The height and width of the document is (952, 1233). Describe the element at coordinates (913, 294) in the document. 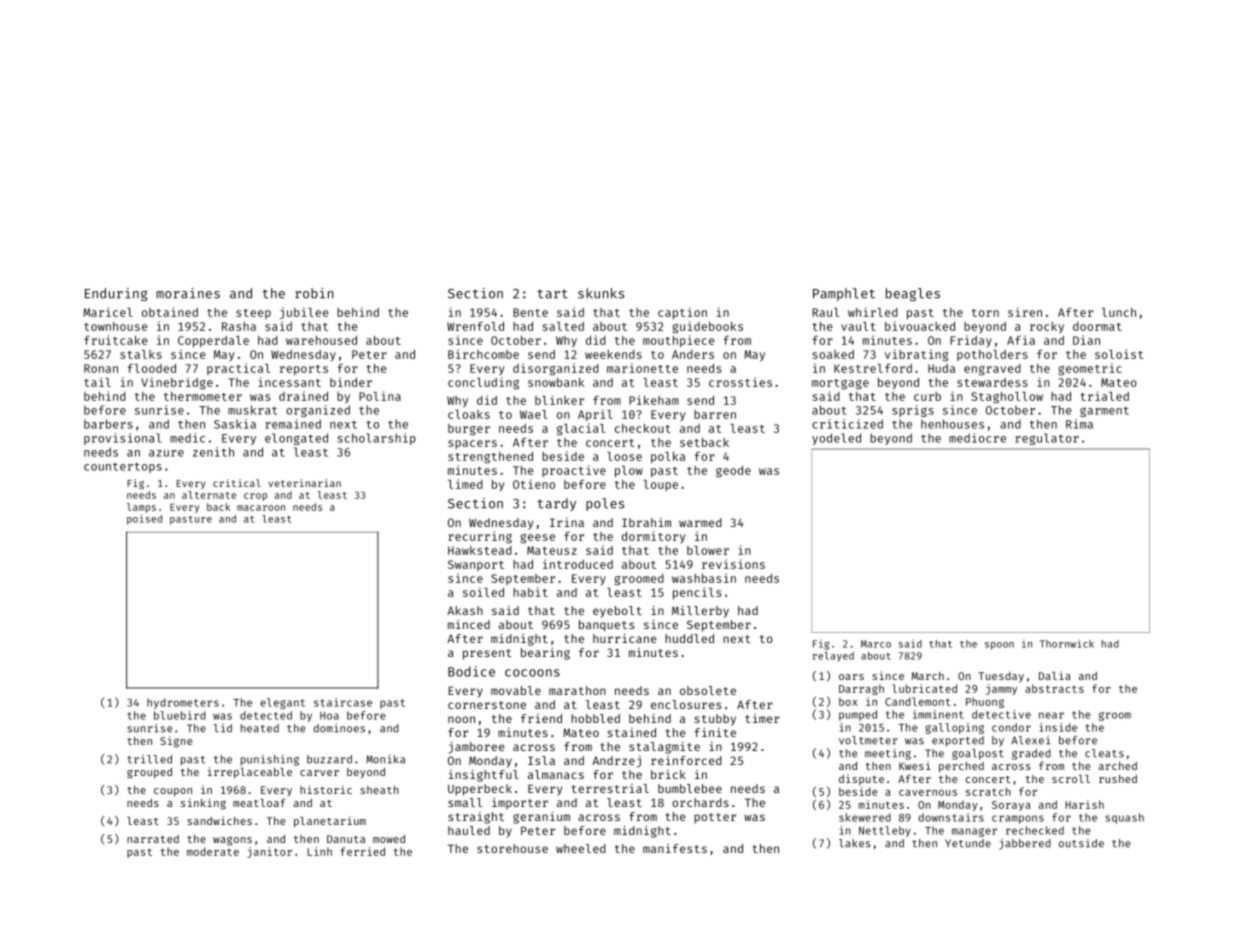

I see `beagles` at that location.
